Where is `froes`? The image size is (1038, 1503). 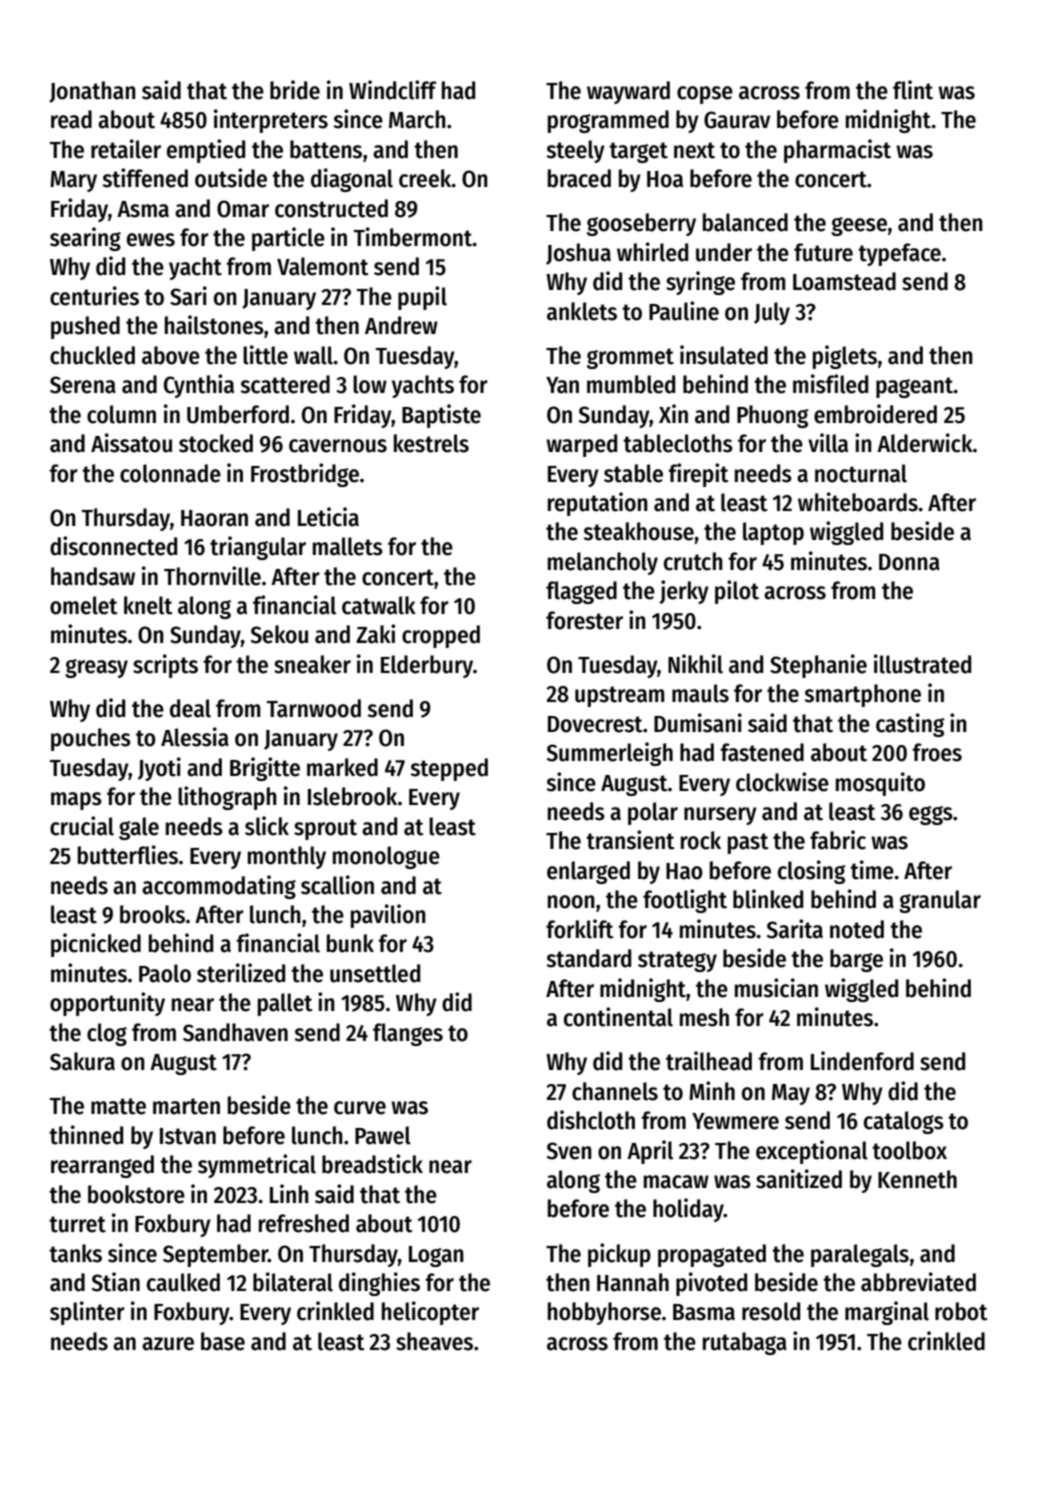
froes is located at coordinates (937, 752).
